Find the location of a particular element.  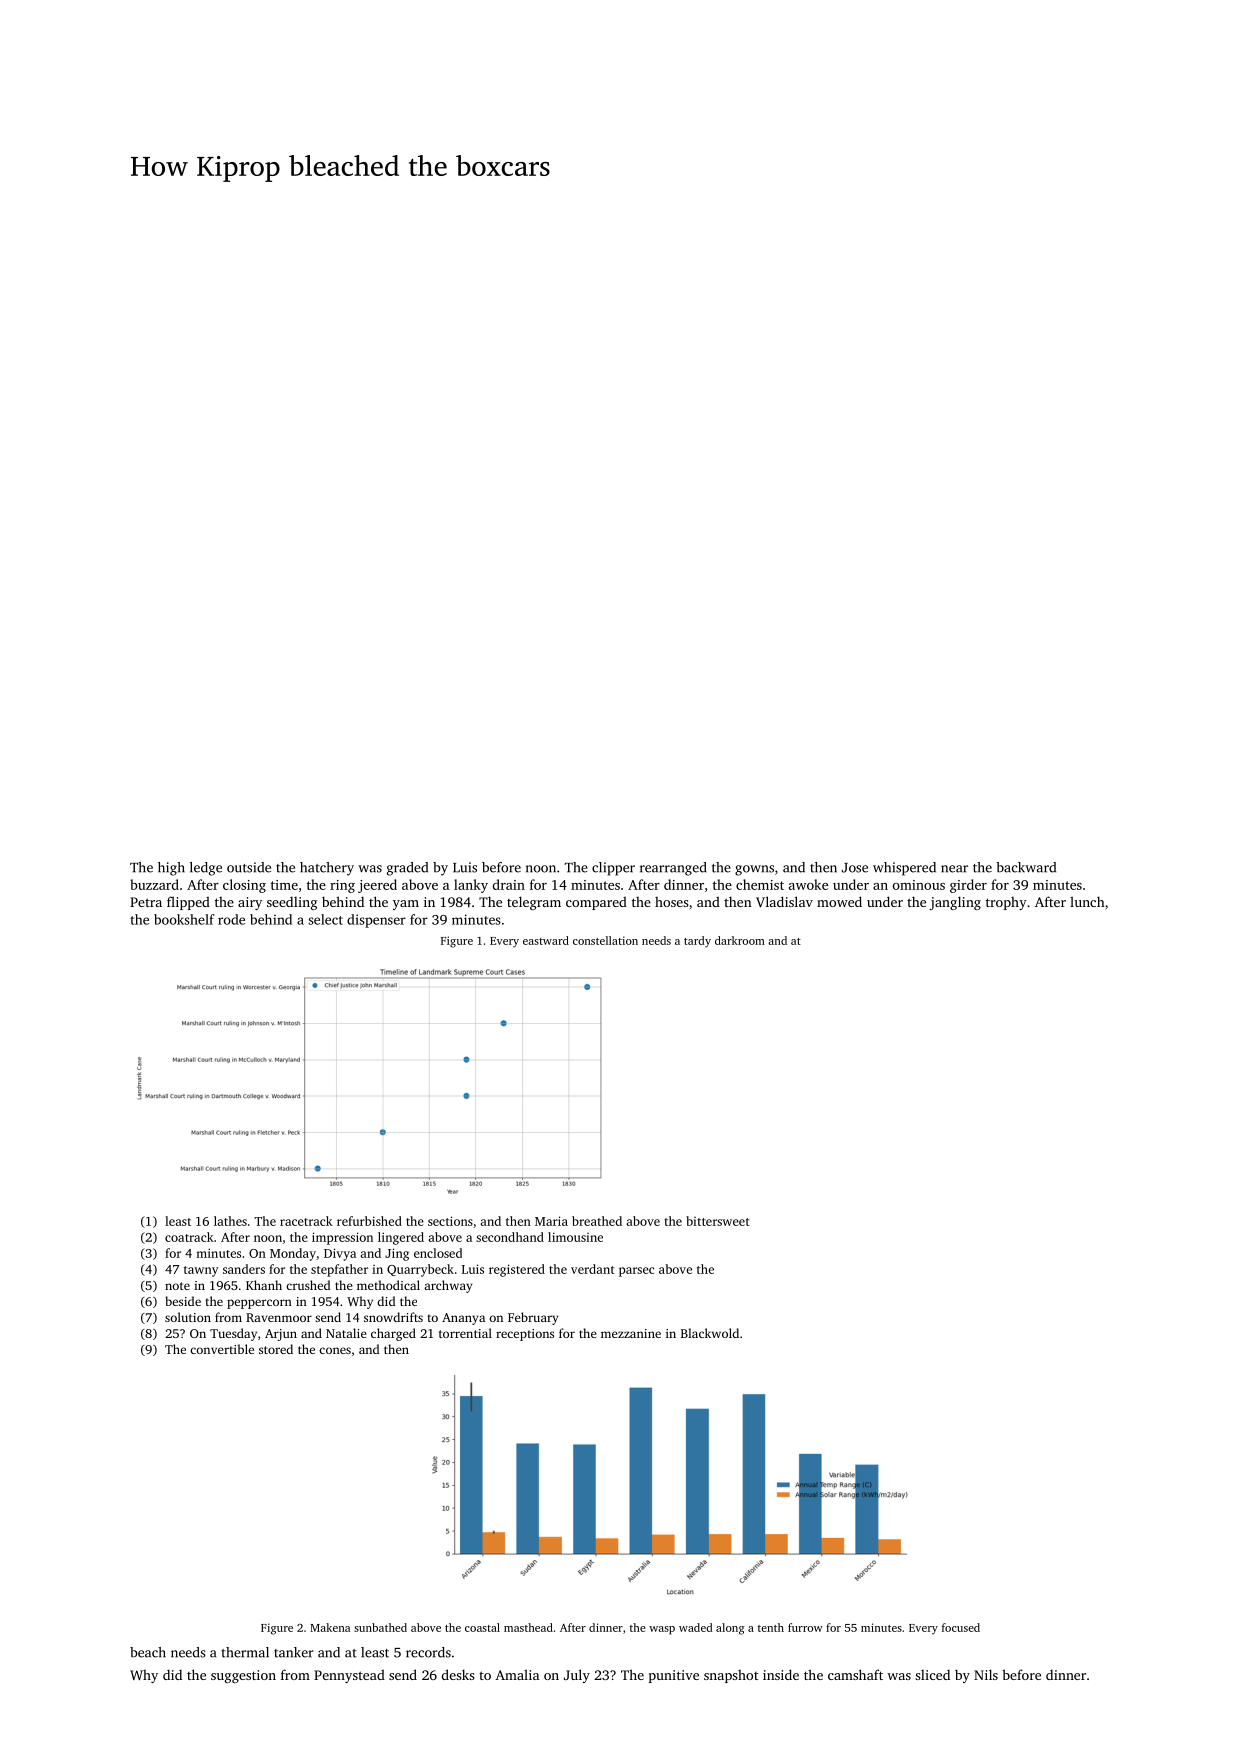

bittersweet is located at coordinates (718, 1221).
